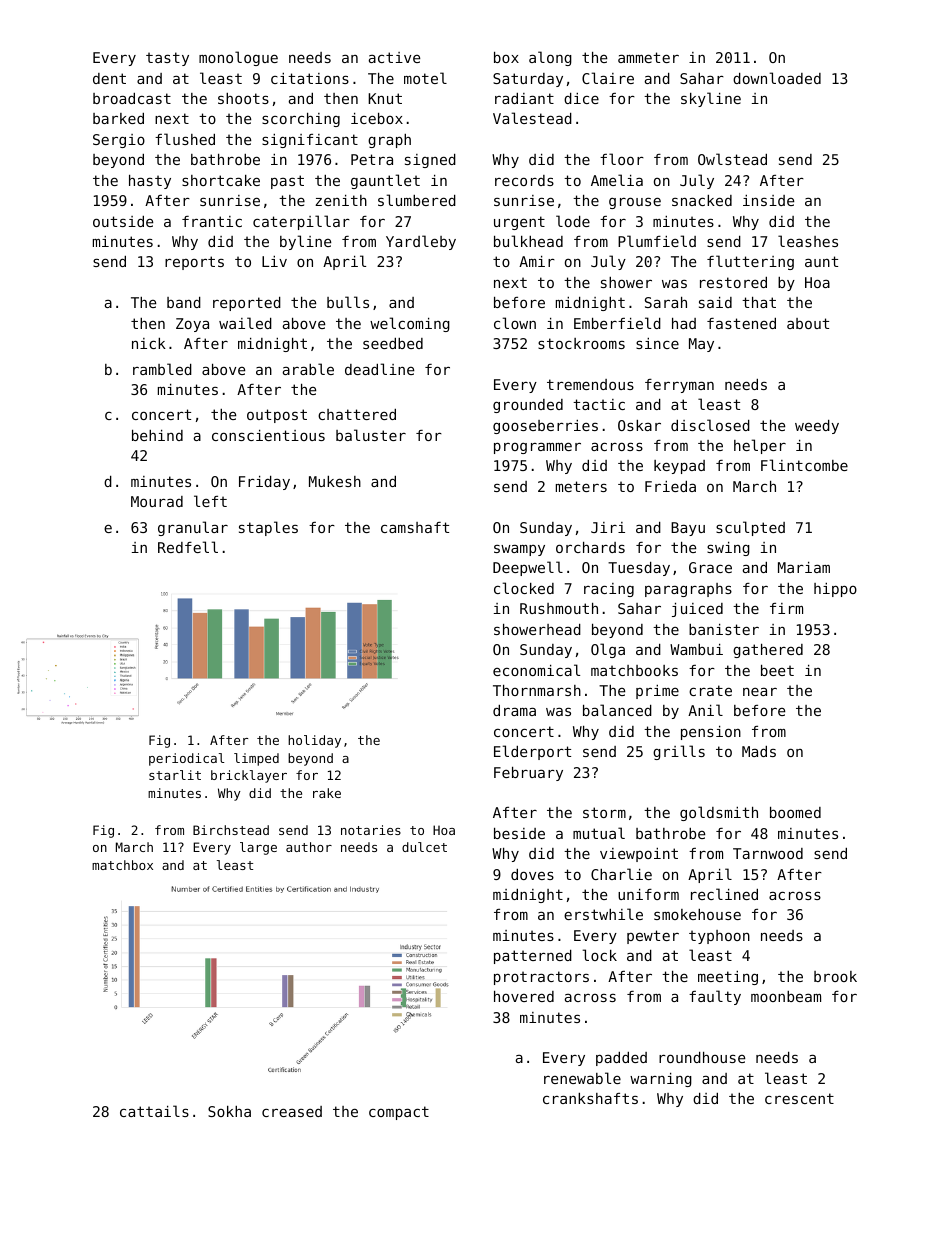 Image resolution: width=952 pixels, height=1233 pixels. Describe the element at coordinates (292, 1111) in the page. I see `creased` at that location.
